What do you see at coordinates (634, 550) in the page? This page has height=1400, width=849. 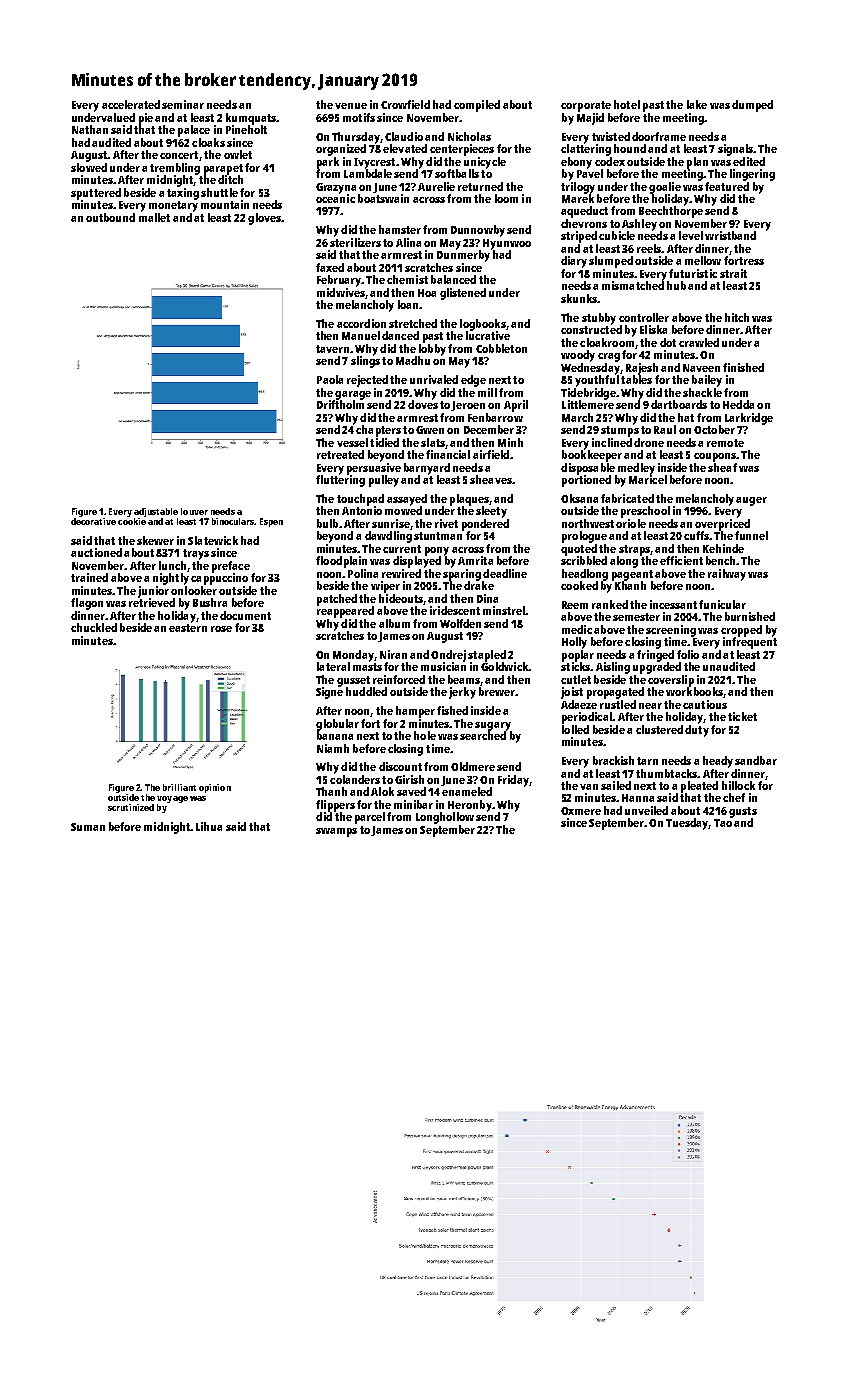 I see `straps` at bounding box center [634, 550].
